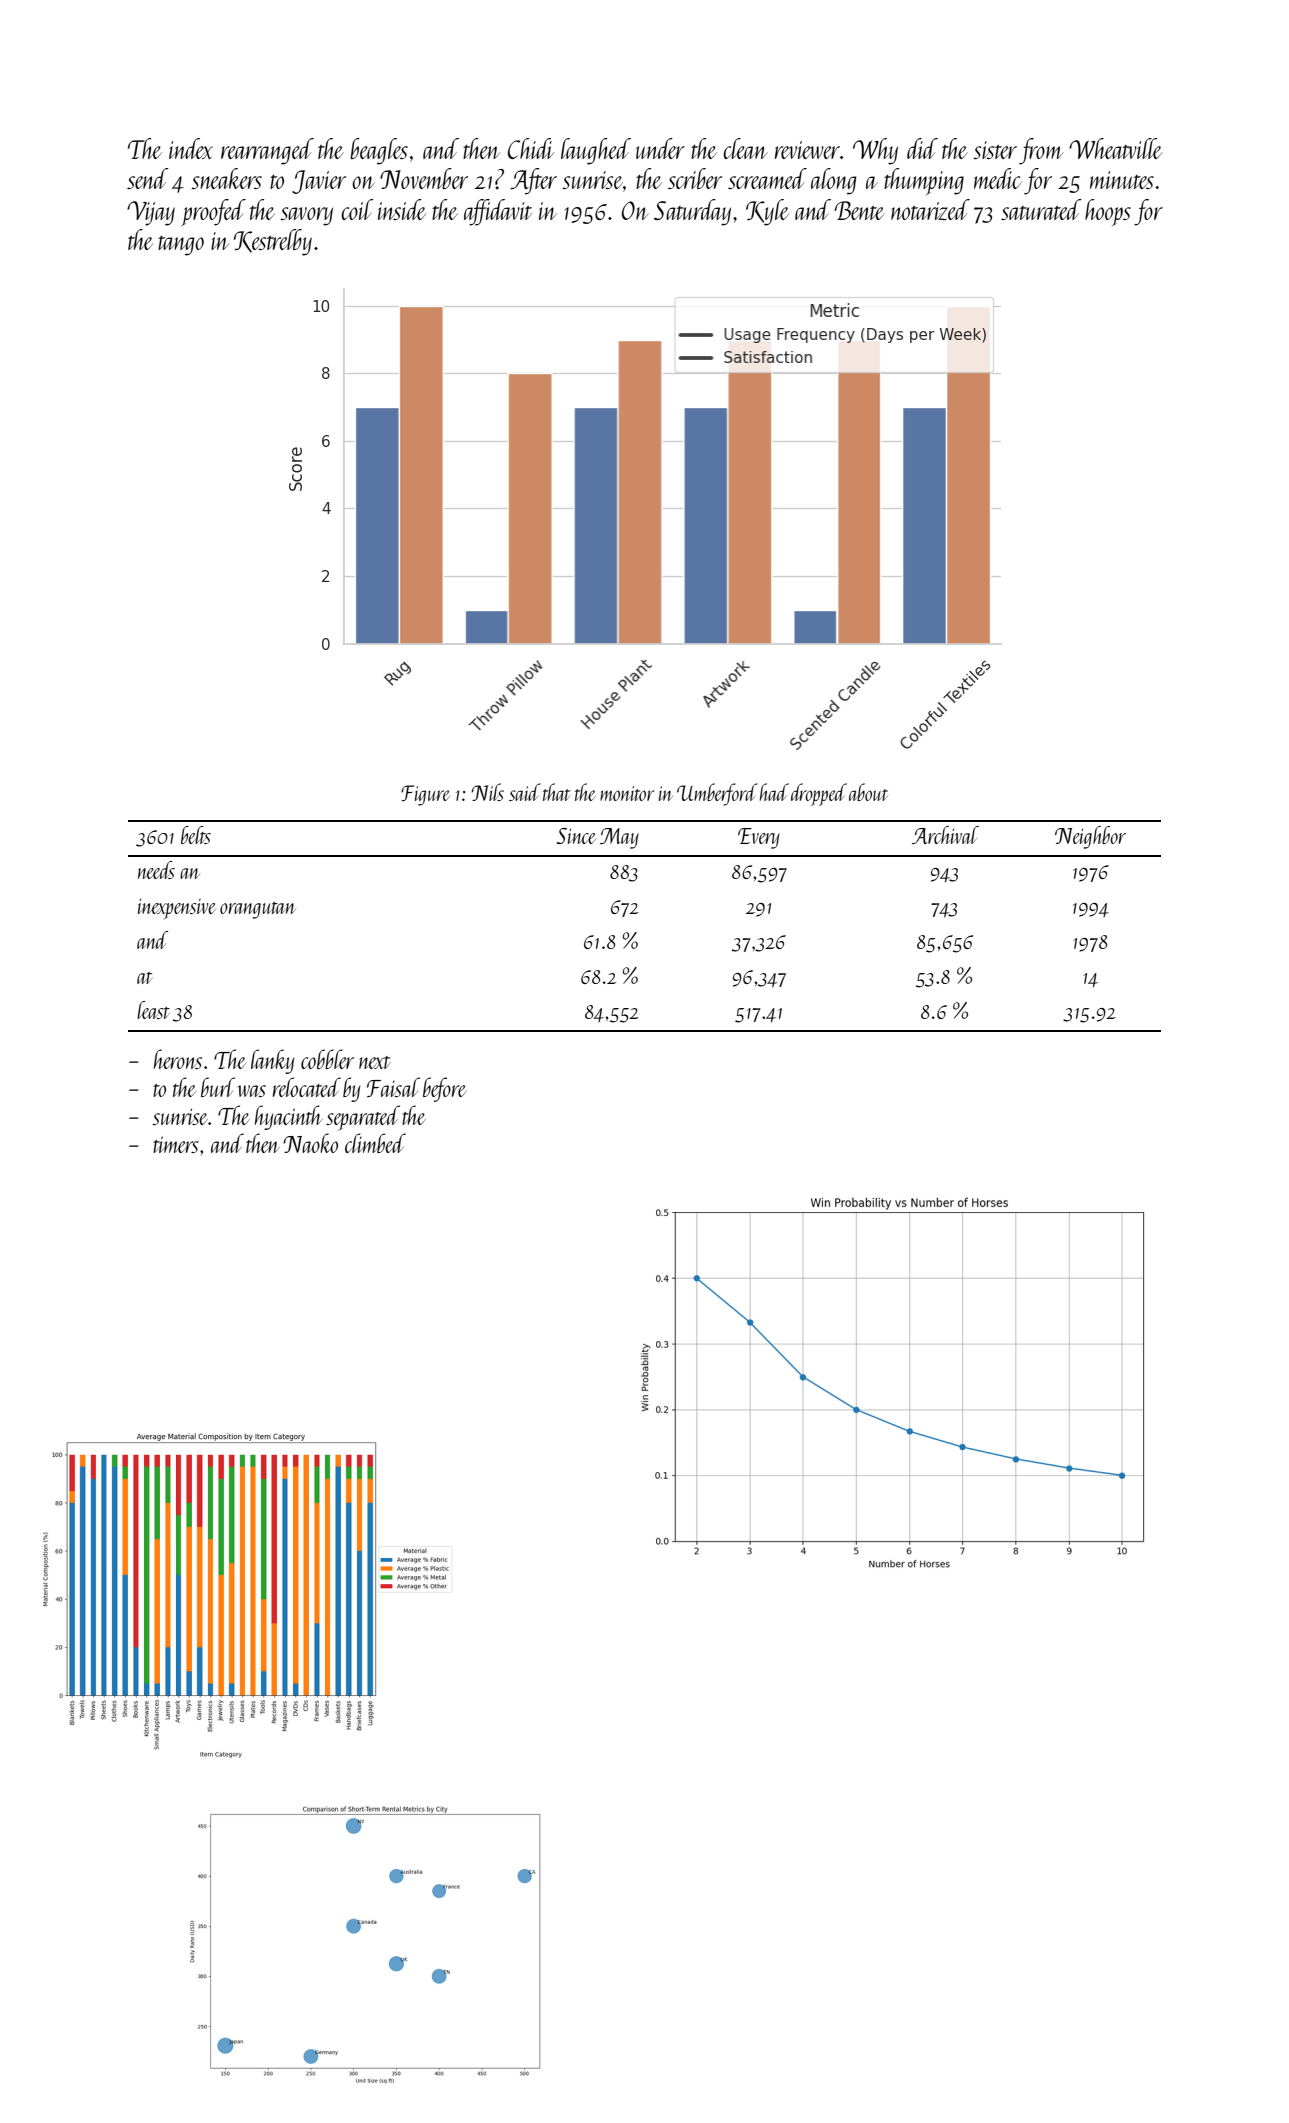 The image size is (1289, 2123). Describe the element at coordinates (273, 242) in the screenshot. I see `Kestrelby` at that location.
